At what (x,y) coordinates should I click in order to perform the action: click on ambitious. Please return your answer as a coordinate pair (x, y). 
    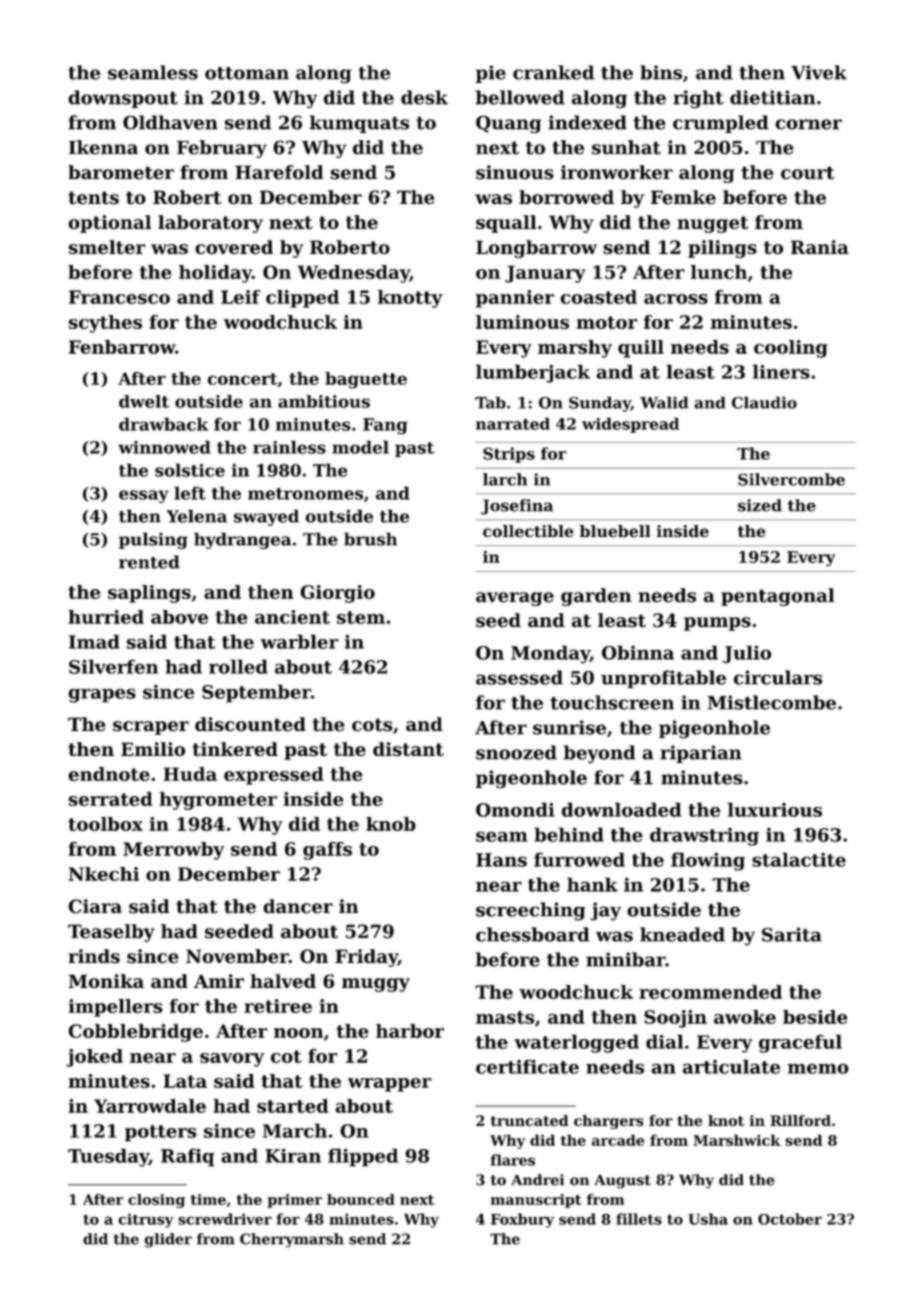
    Looking at the image, I should click on (324, 401).
